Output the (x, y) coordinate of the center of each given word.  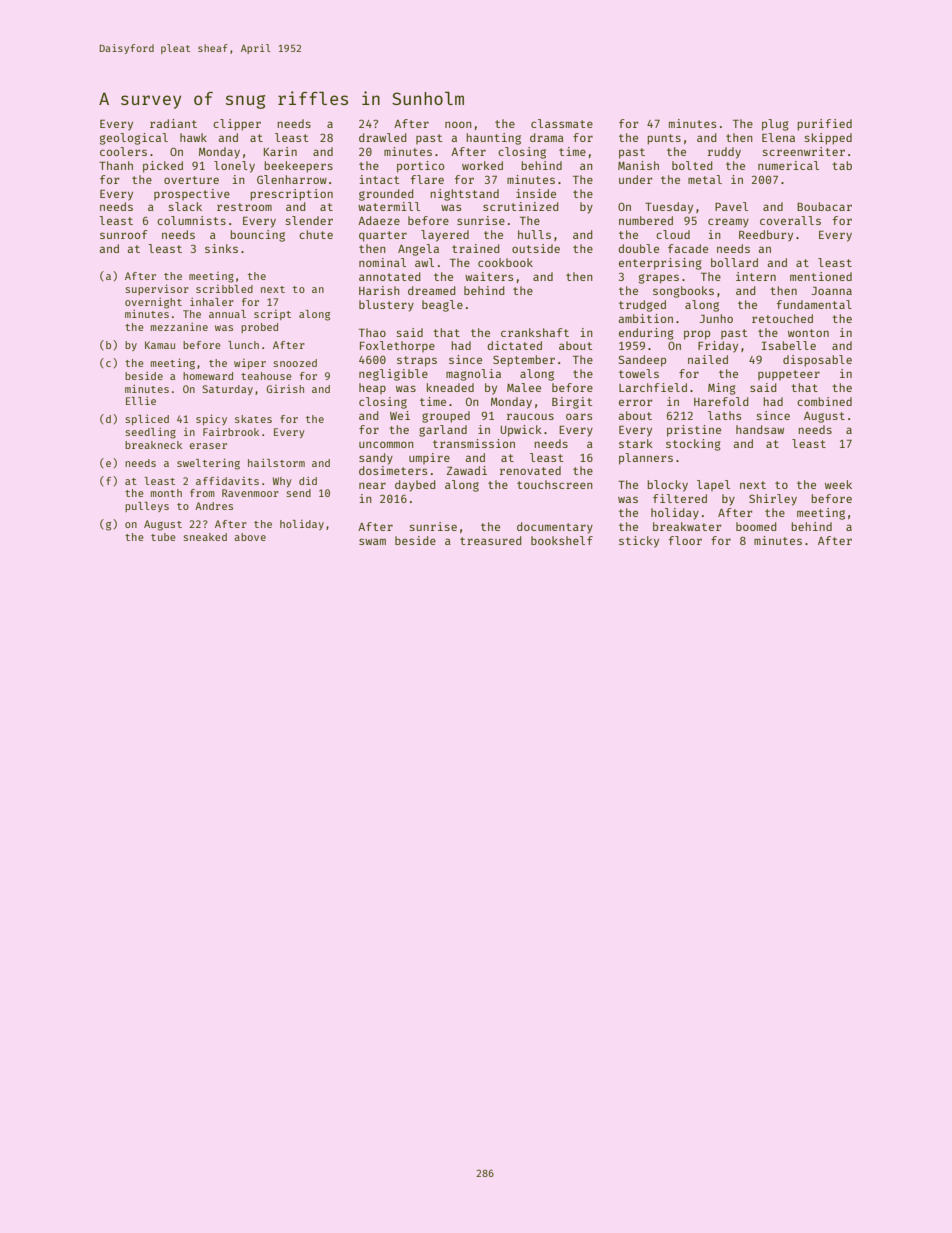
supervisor (157, 289)
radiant (173, 123)
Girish (285, 389)
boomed (756, 526)
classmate (562, 123)
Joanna (831, 291)
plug (775, 125)
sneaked (205, 537)
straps (417, 361)
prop (697, 335)
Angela (418, 250)
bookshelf (562, 540)
